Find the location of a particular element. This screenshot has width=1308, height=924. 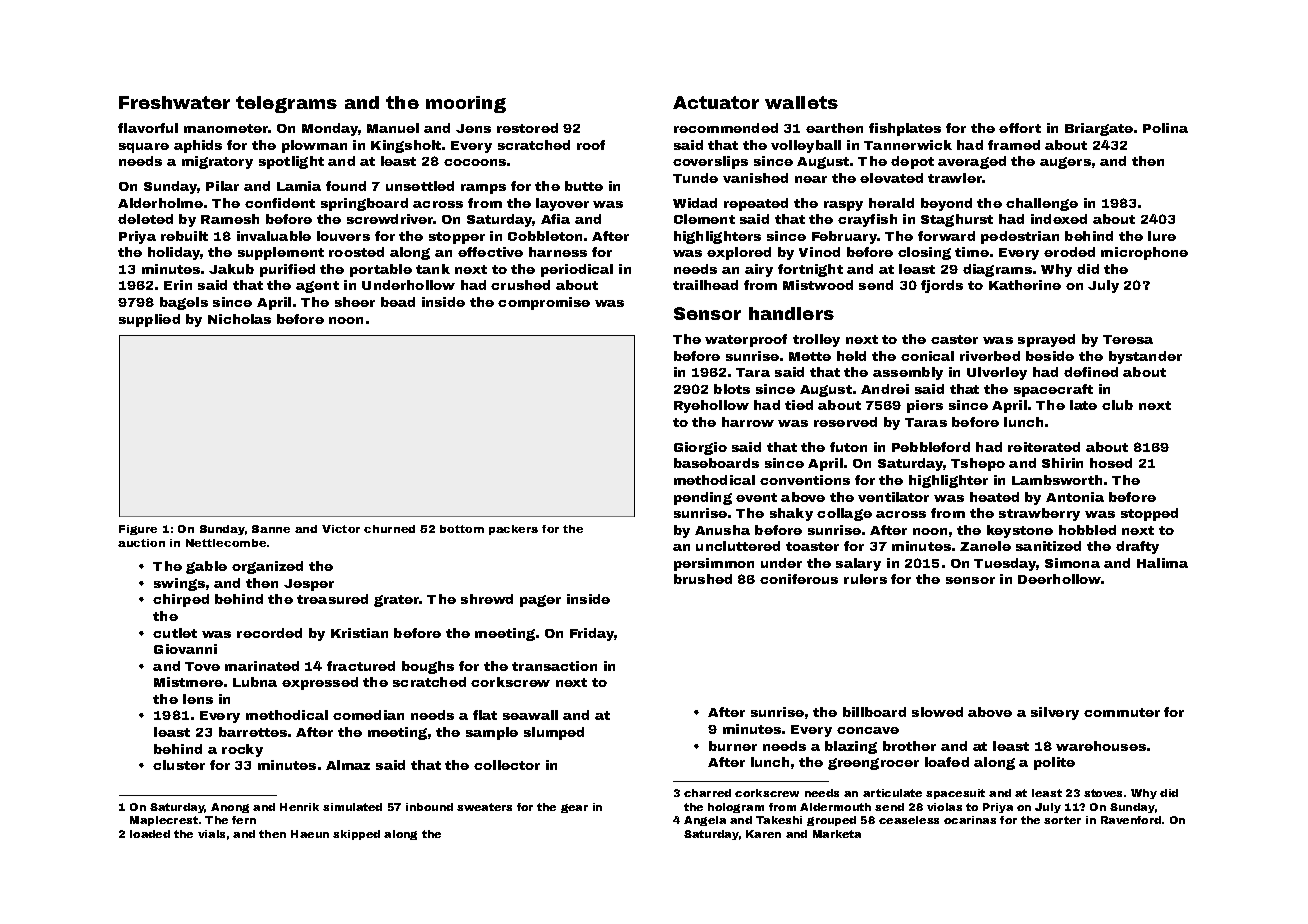

near is located at coordinates (811, 179).
